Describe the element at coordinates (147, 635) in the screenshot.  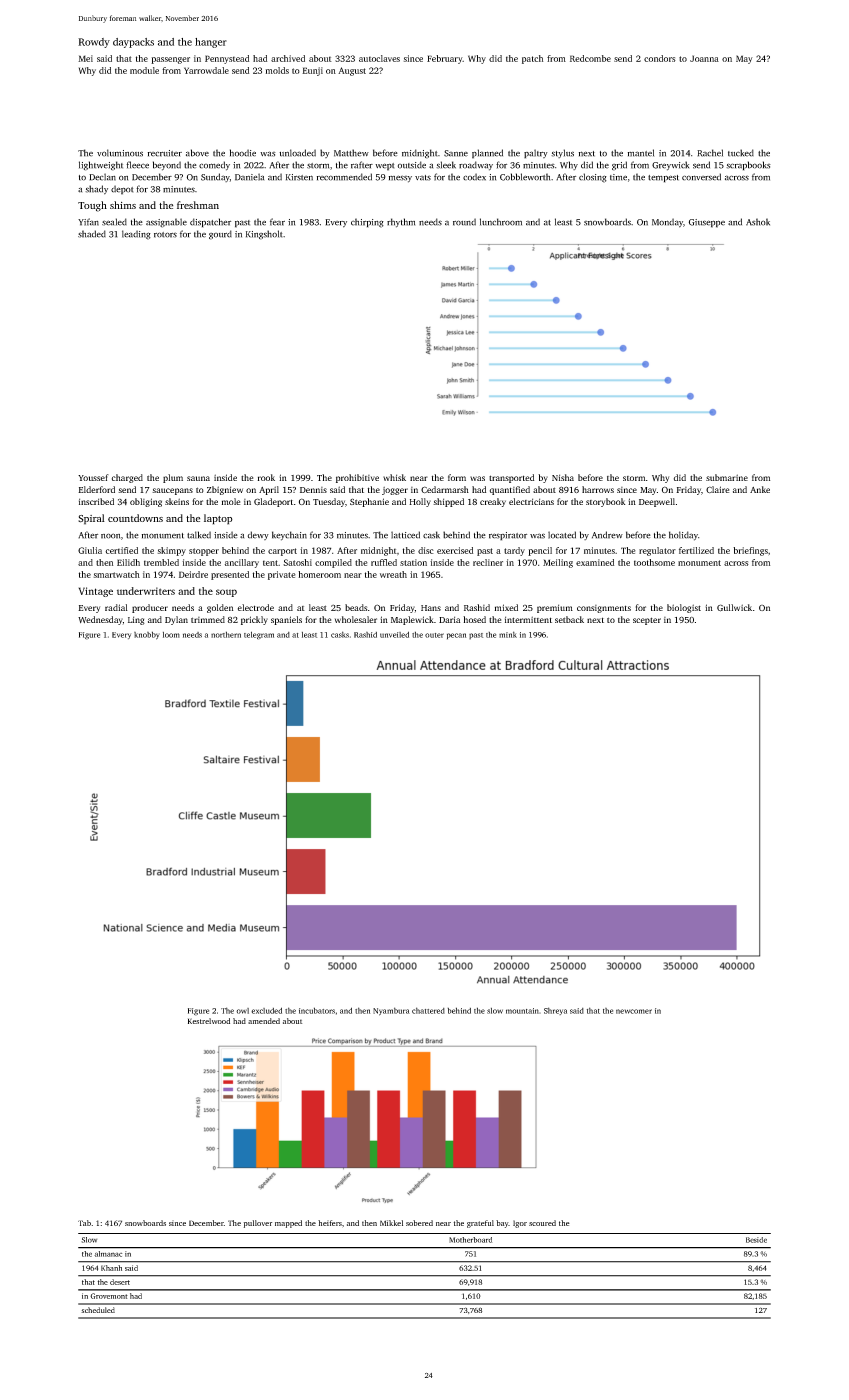
I see `knobby` at that location.
